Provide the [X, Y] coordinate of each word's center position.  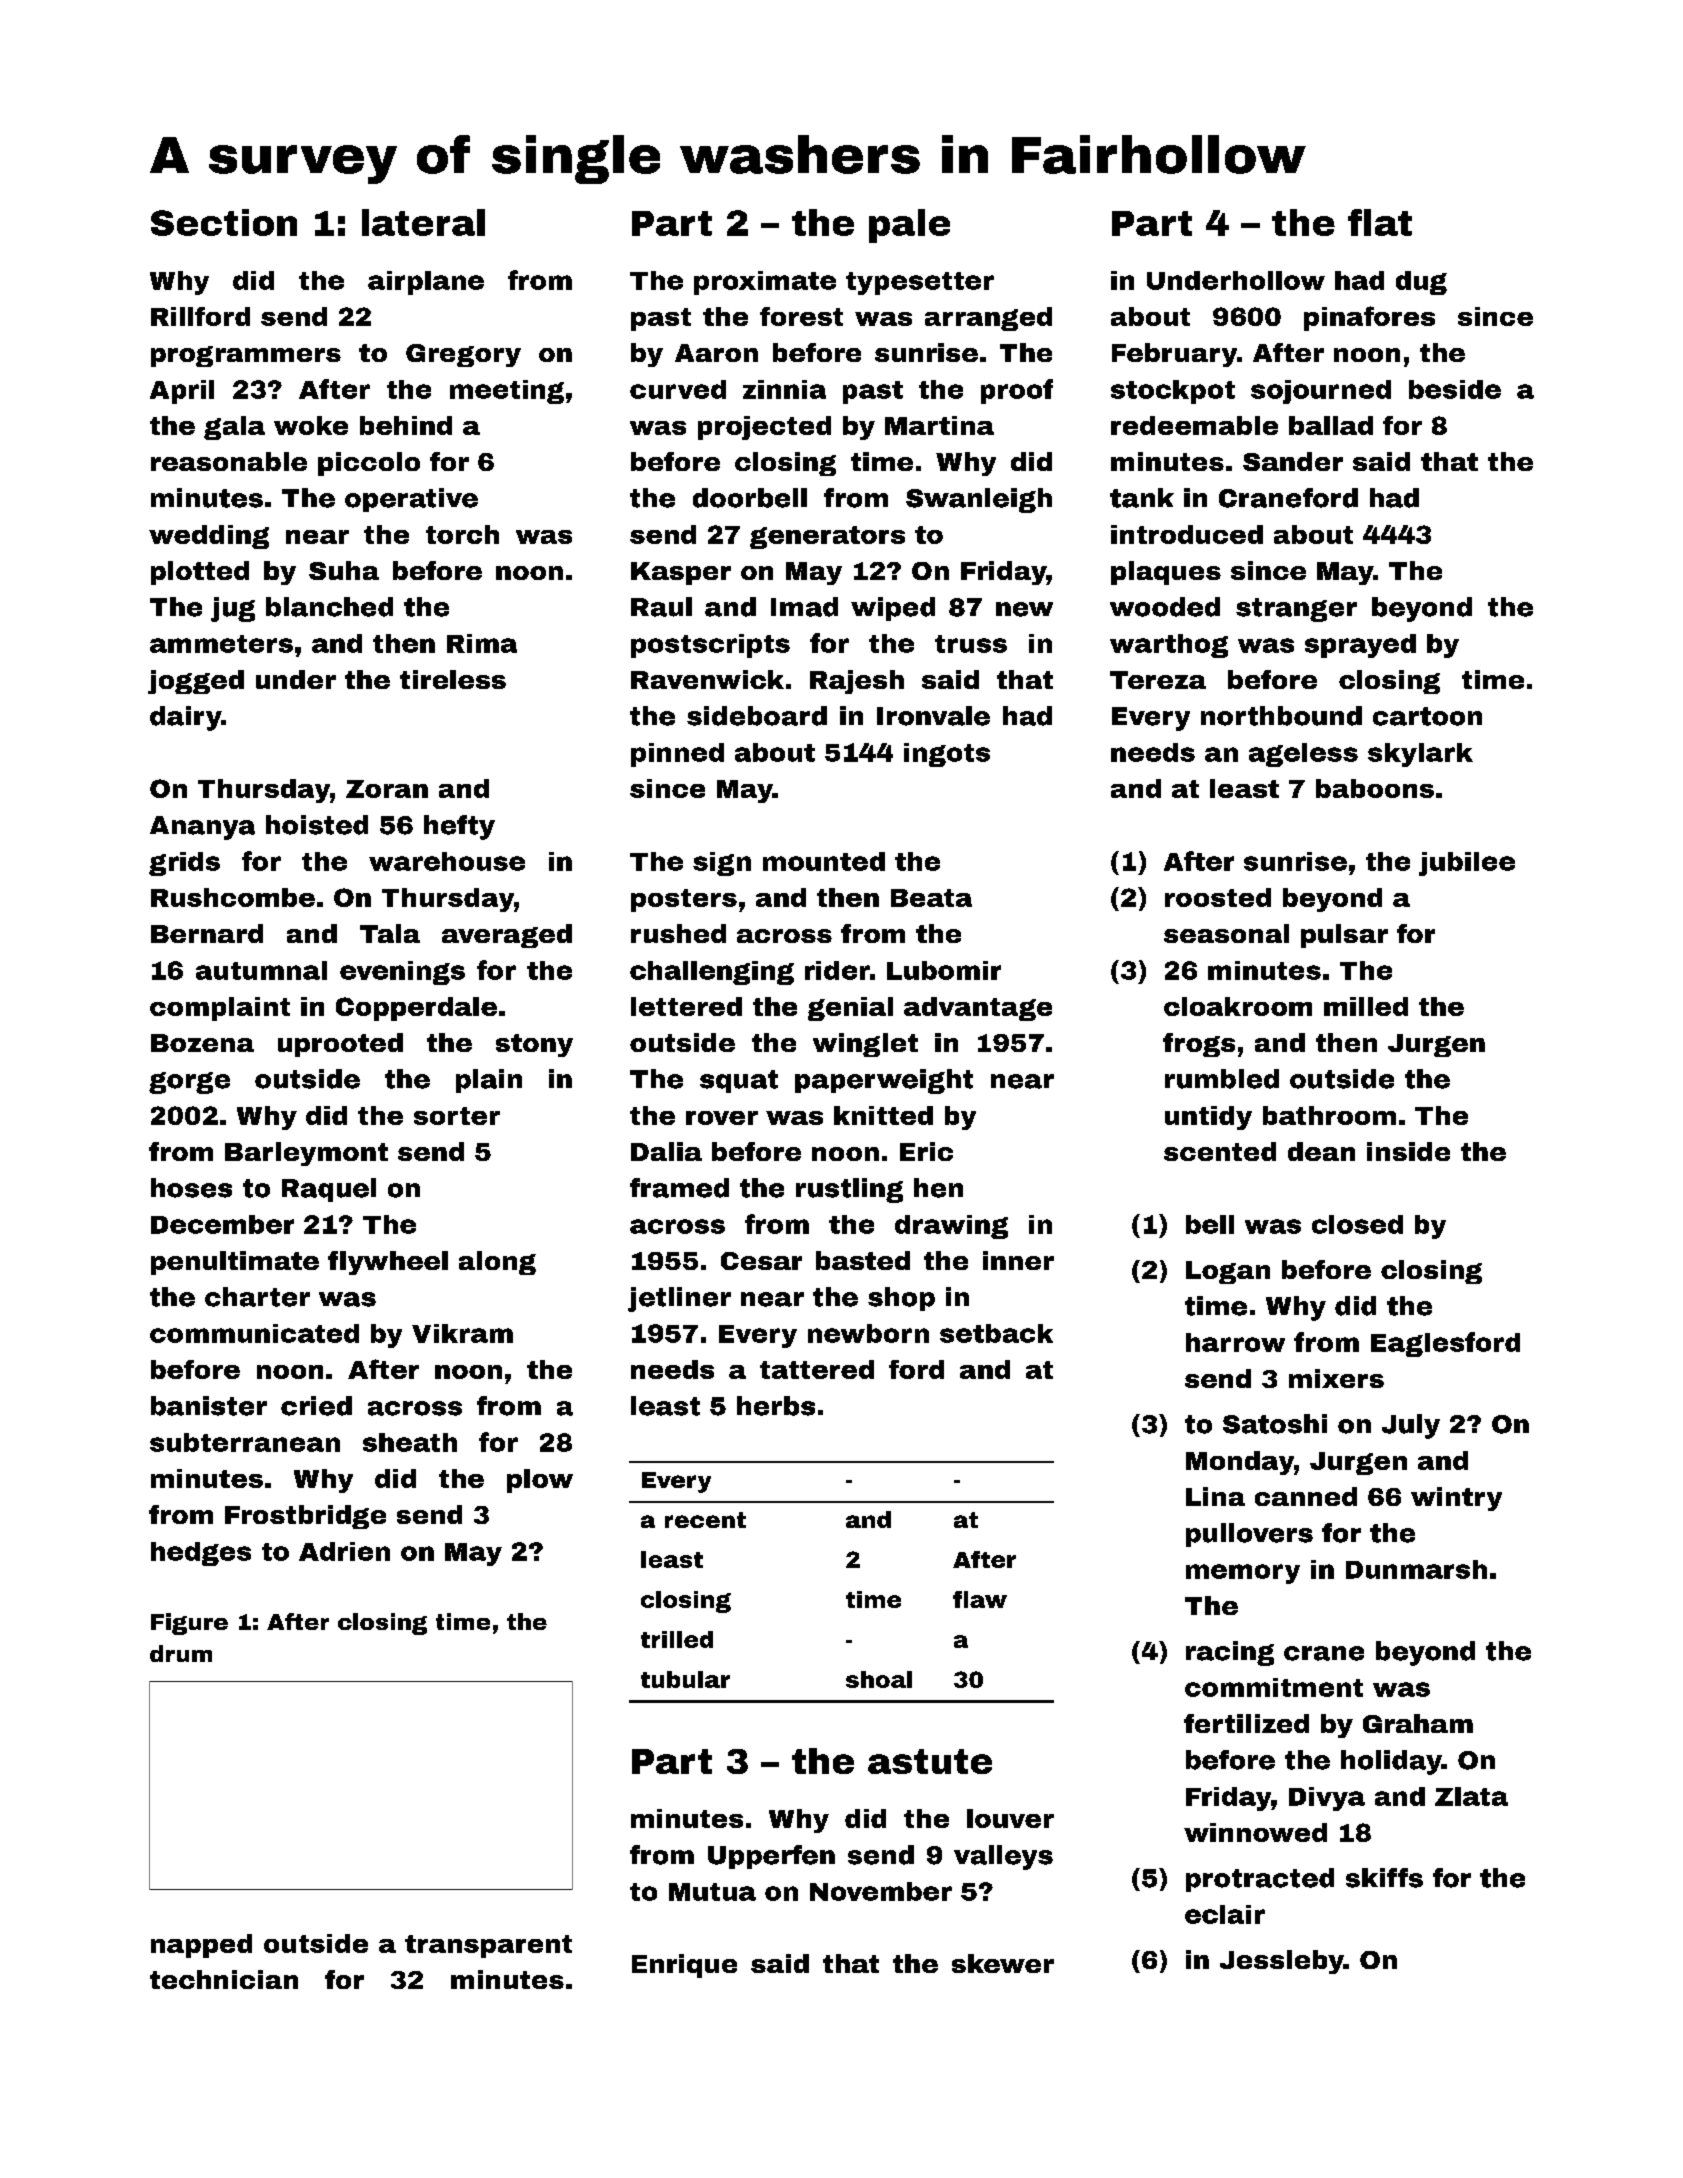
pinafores [1369, 318]
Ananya [202, 828]
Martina [939, 425]
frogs [1199, 1045]
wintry [1456, 1499]
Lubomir [944, 970]
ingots [947, 755]
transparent [488, 1946]
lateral [423, 222]
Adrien [344, 1551]
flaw [980, 1599]
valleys [1003, 1857]
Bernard [207, 933]
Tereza [1158, 680]
